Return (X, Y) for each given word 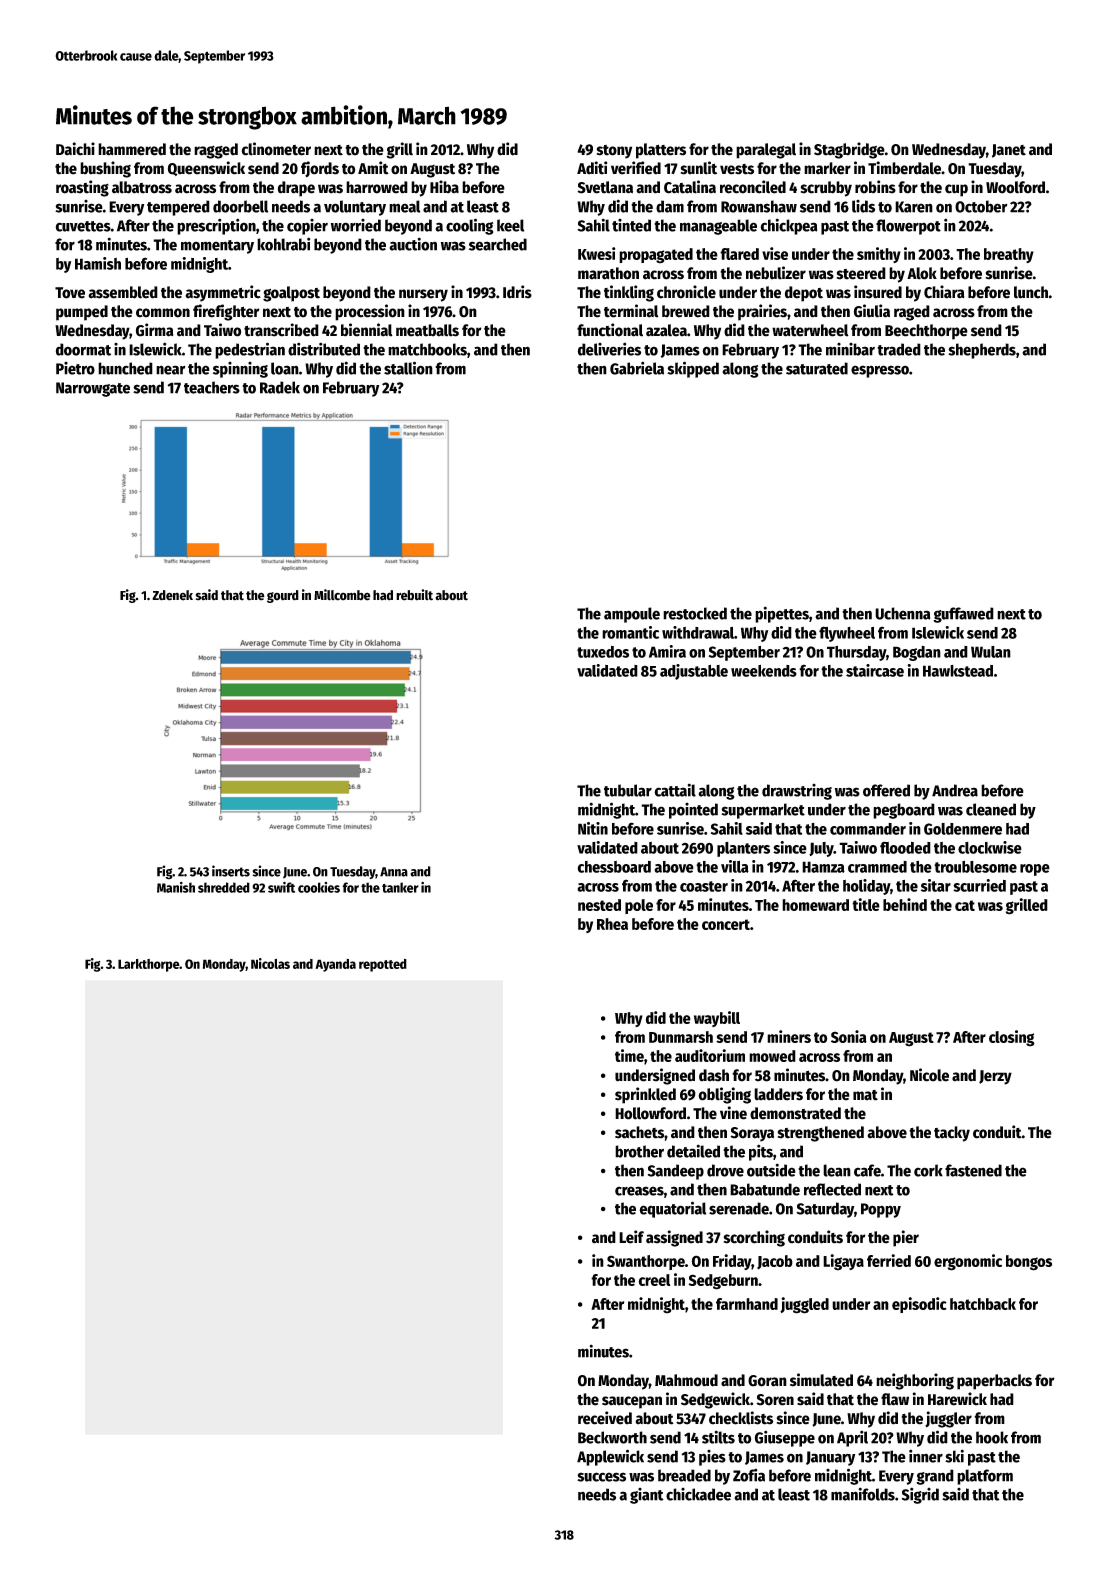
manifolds (863, 1494)
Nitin (593, 828)
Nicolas (270, 963)
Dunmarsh (681, 1037)
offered (886, 790)
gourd (283, 596)
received (605, 1418)
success (601, 1477)
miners (789, 1036)
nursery (423, 295)
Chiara (944, 292)
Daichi (75, 149)
